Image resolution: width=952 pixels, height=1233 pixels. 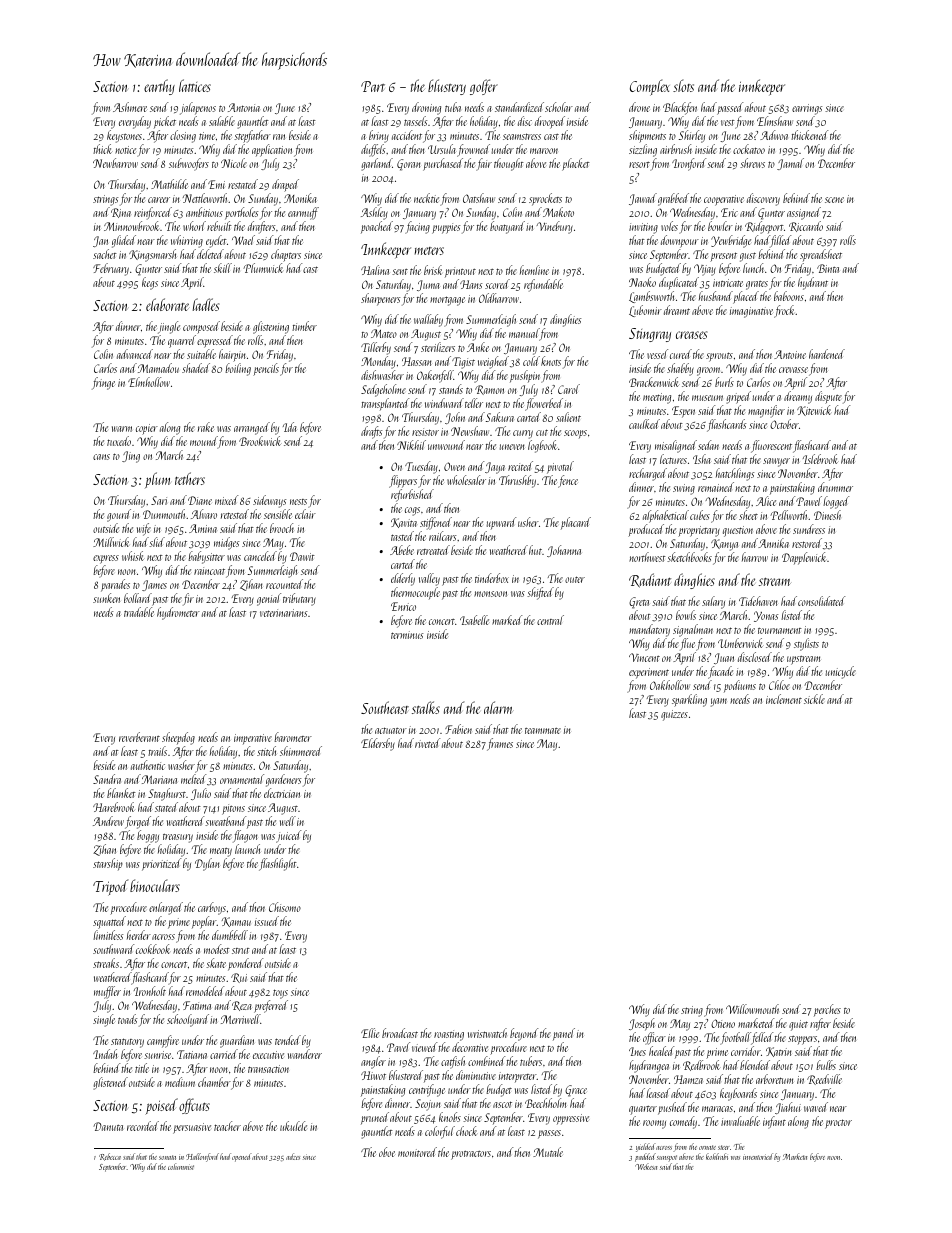 I want to click on Binta, so click(x=828, y=268).
